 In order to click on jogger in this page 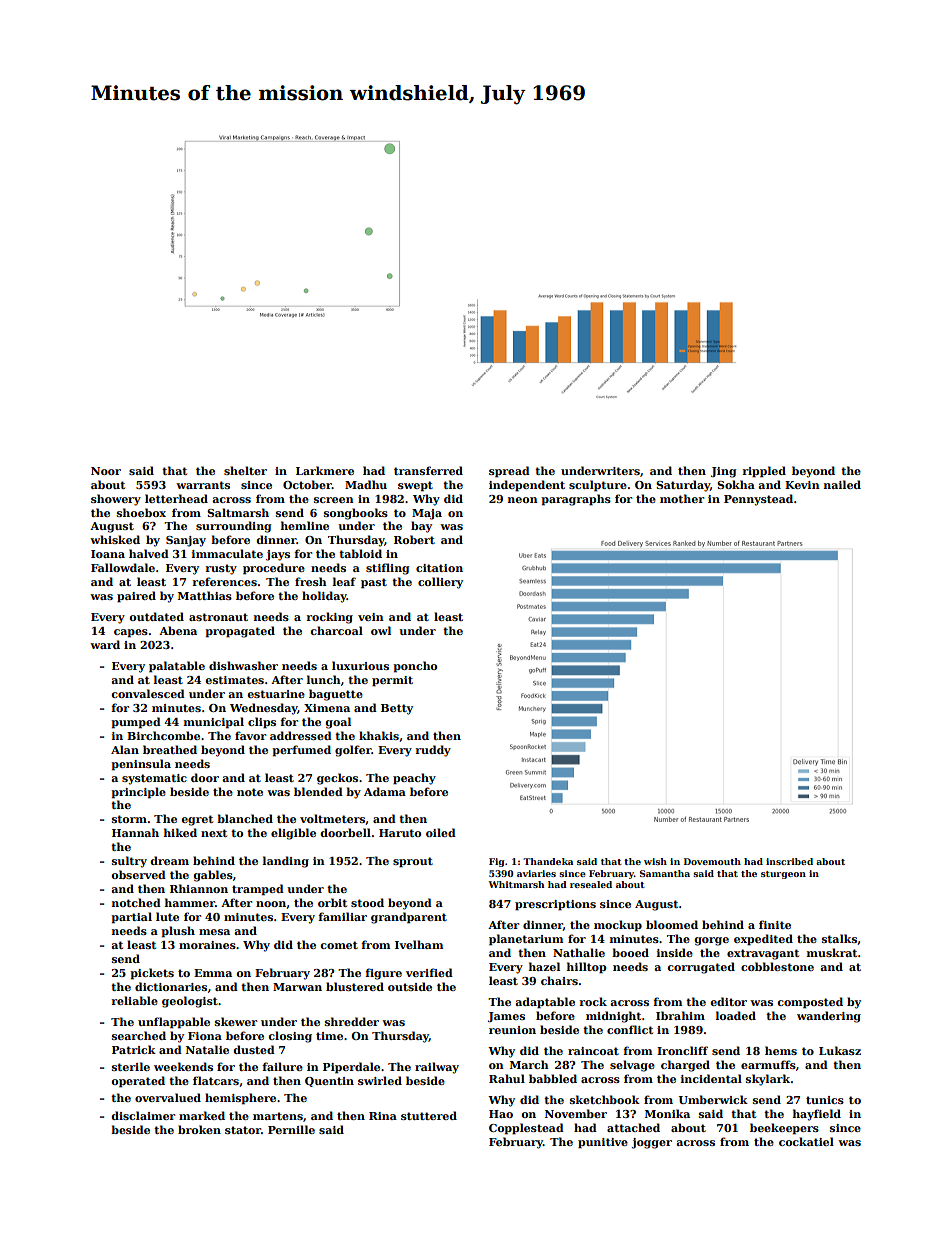, I will do `click(652, 1143)`.
